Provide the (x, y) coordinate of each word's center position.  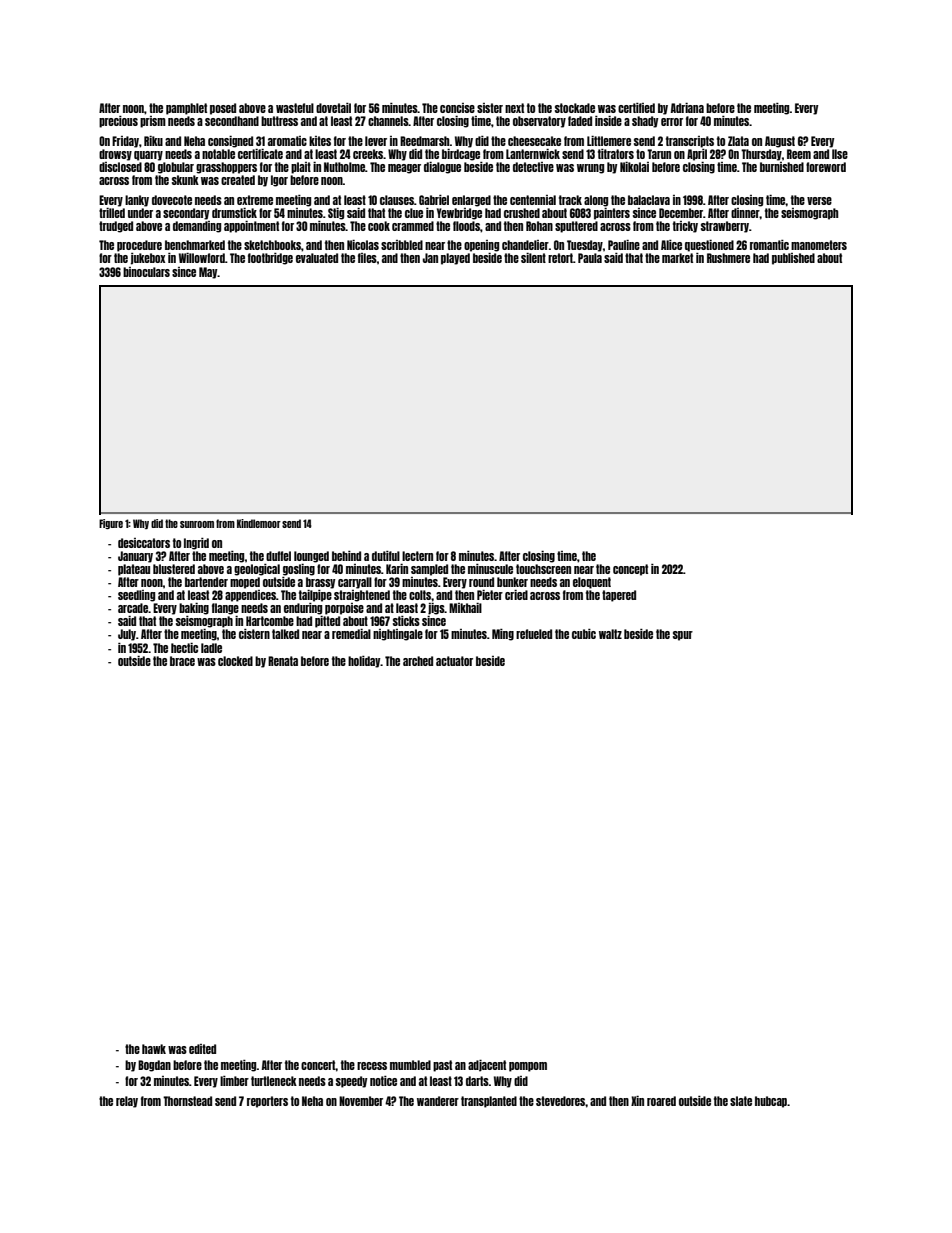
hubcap (771, 1102)
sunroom (197, 524)
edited (202, 1049)
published (793, 259)
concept (630, 570)
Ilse (840, 154)
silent (533, 258)
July (127, 635)
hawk (154, 1049)
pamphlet (186, 109)
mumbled (410, 1065)
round (481, 582)
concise (457, 108)
